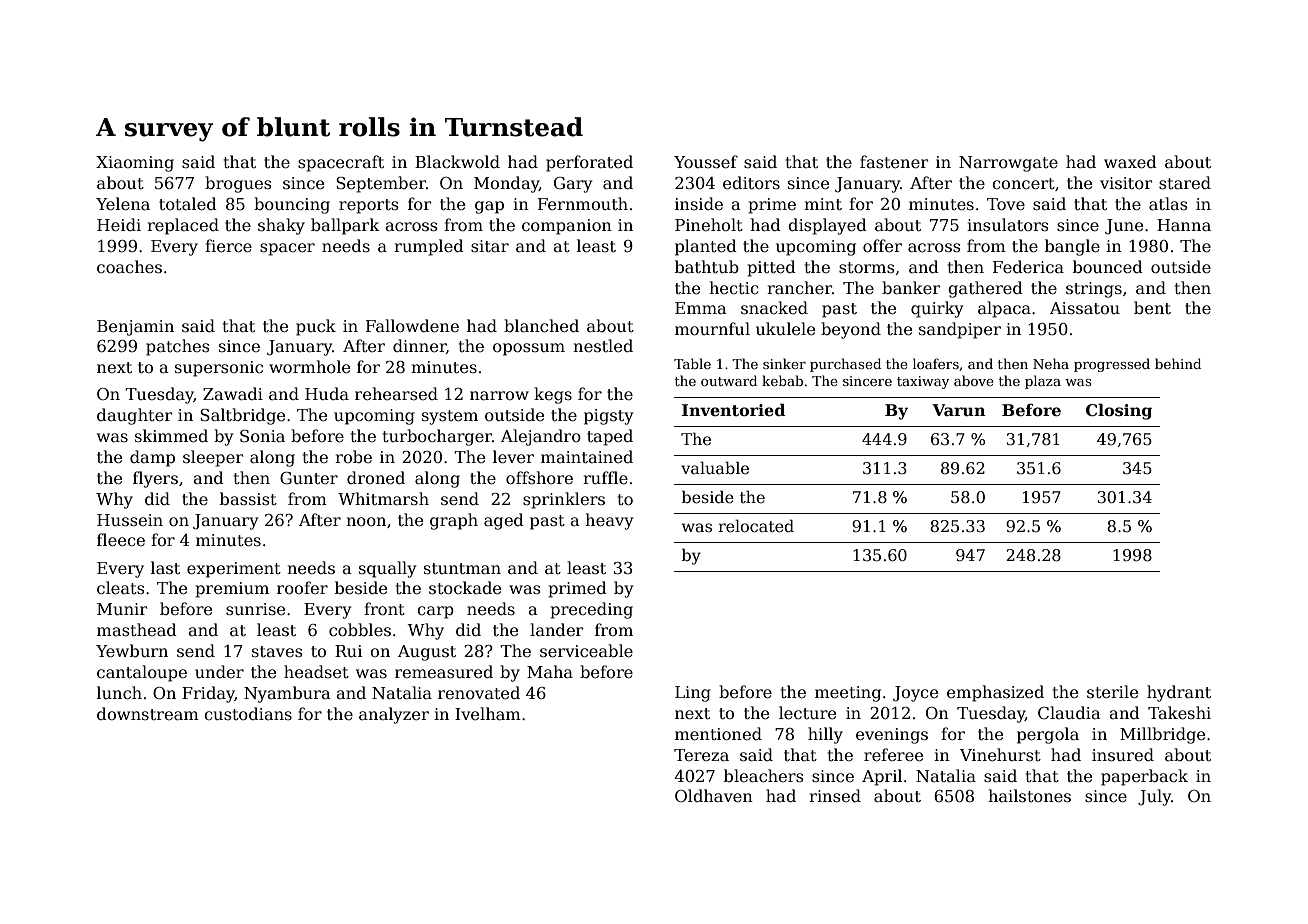 The image size is (1308, 924). Describe the element at coordinates (188, 204) in the screenshot. I see `totaled` at that location.
